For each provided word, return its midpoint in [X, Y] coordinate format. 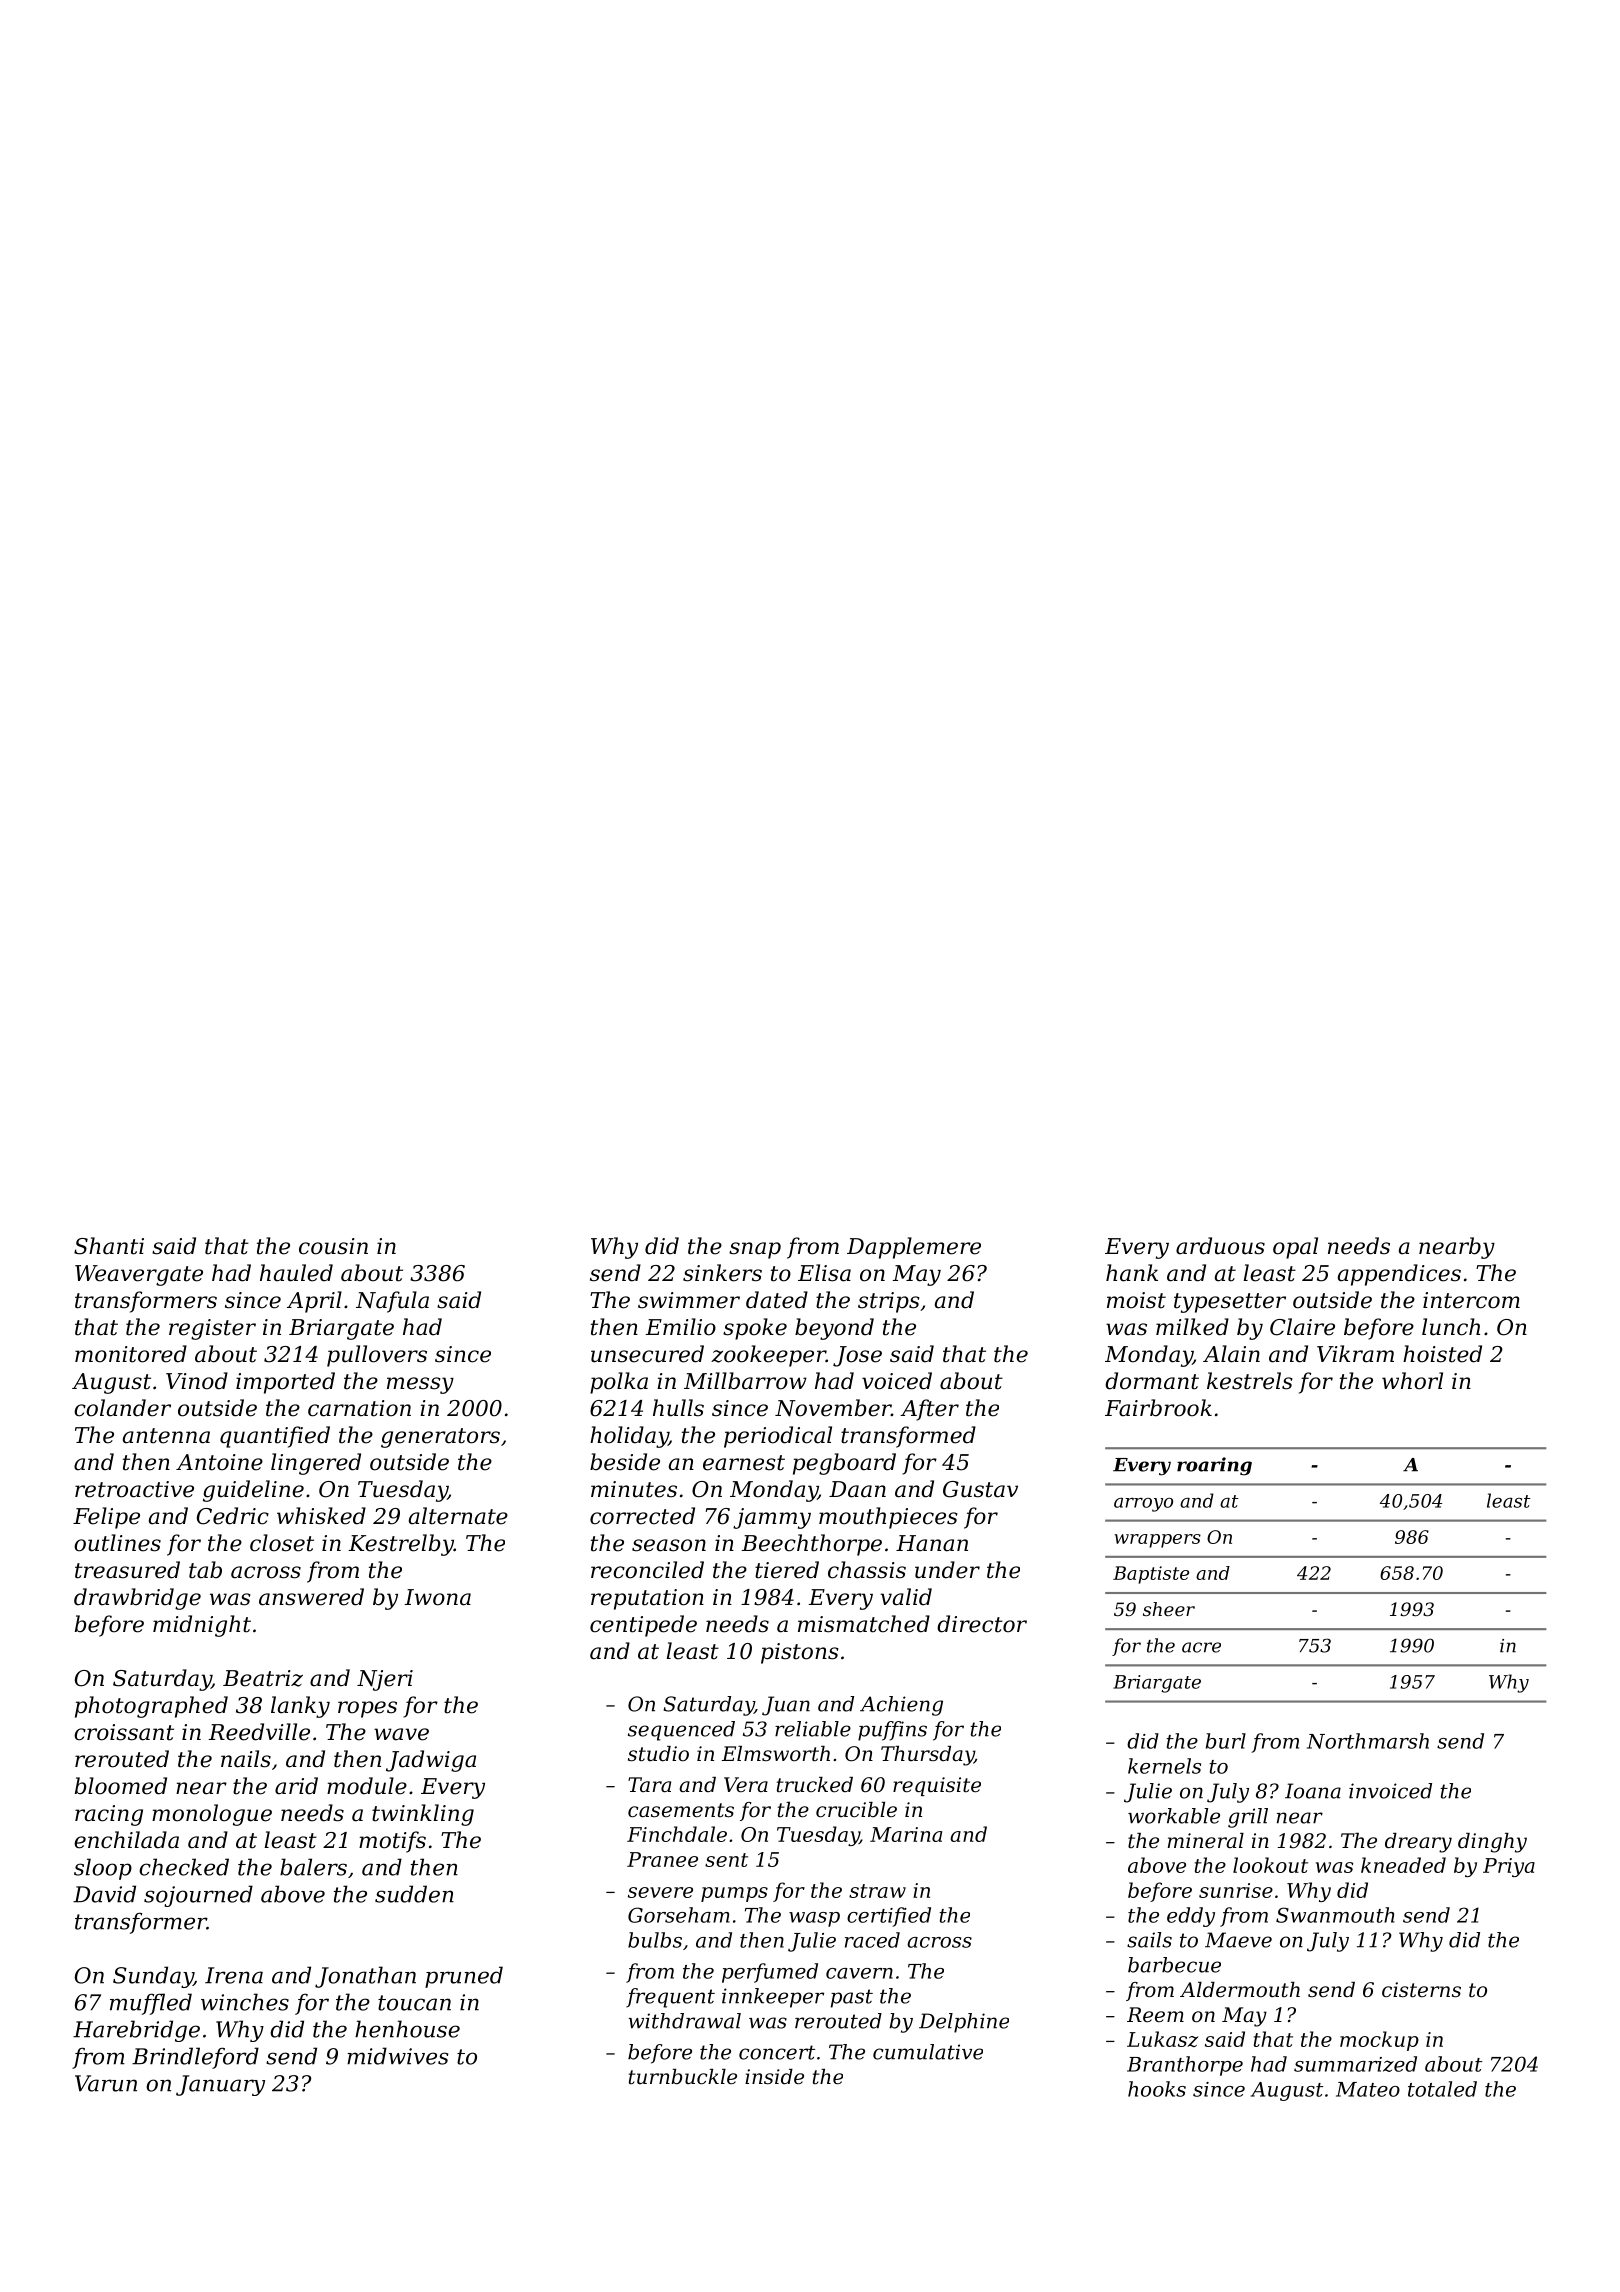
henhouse [407, 2029]
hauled [296, 1273]
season [669, 1545]
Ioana [1313, 1791]
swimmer [689, 1300]
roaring [1214, 1466]
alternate [458, 1516]
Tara [649, 1785]
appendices [1399, 1275]
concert [777, 2052]
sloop [103, 1869]
